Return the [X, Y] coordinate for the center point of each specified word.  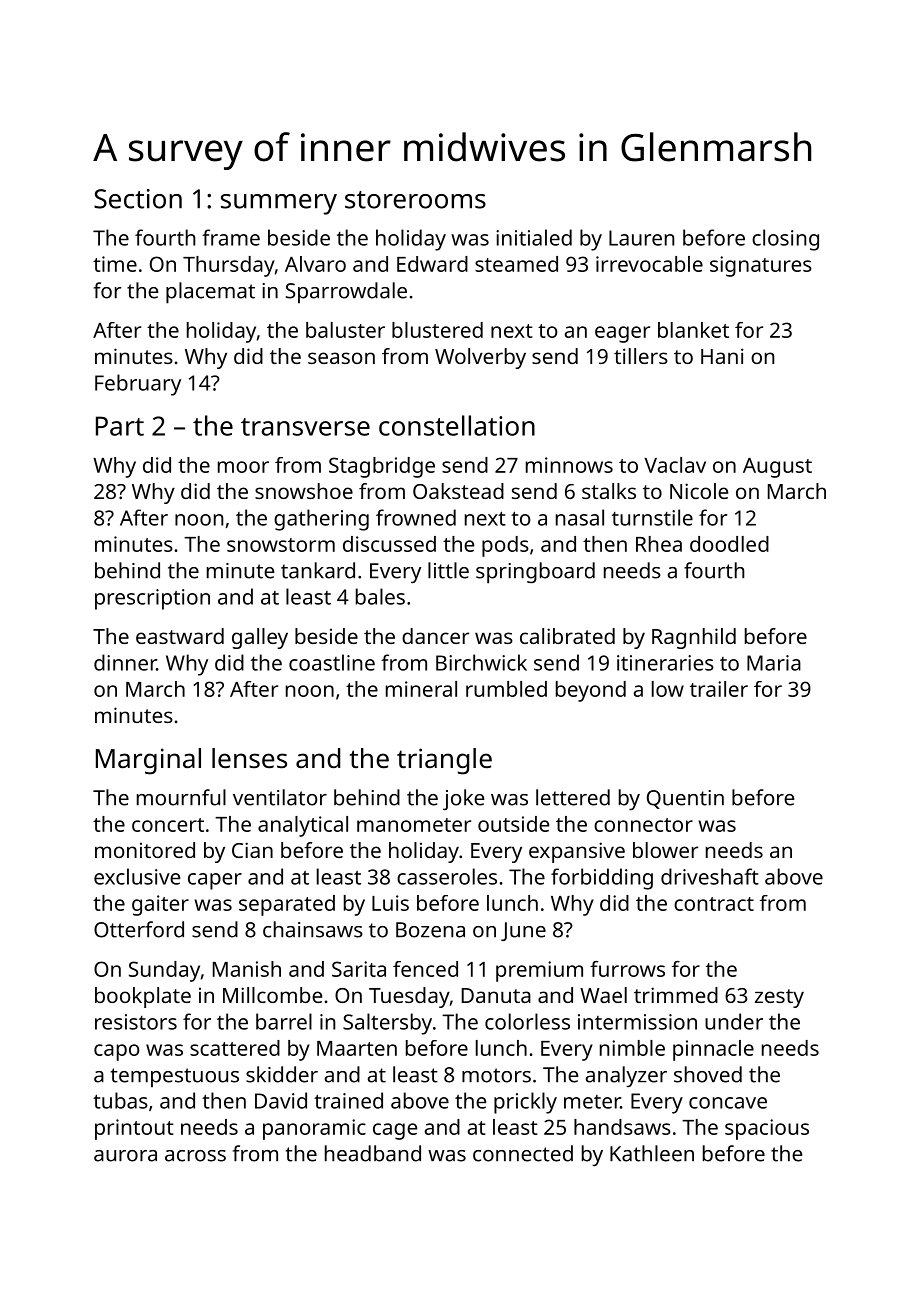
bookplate [143, 997]
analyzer [626, 1076]
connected [523, 1153]
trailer [719, 689]
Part [120, 426]
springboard [535, 573]
